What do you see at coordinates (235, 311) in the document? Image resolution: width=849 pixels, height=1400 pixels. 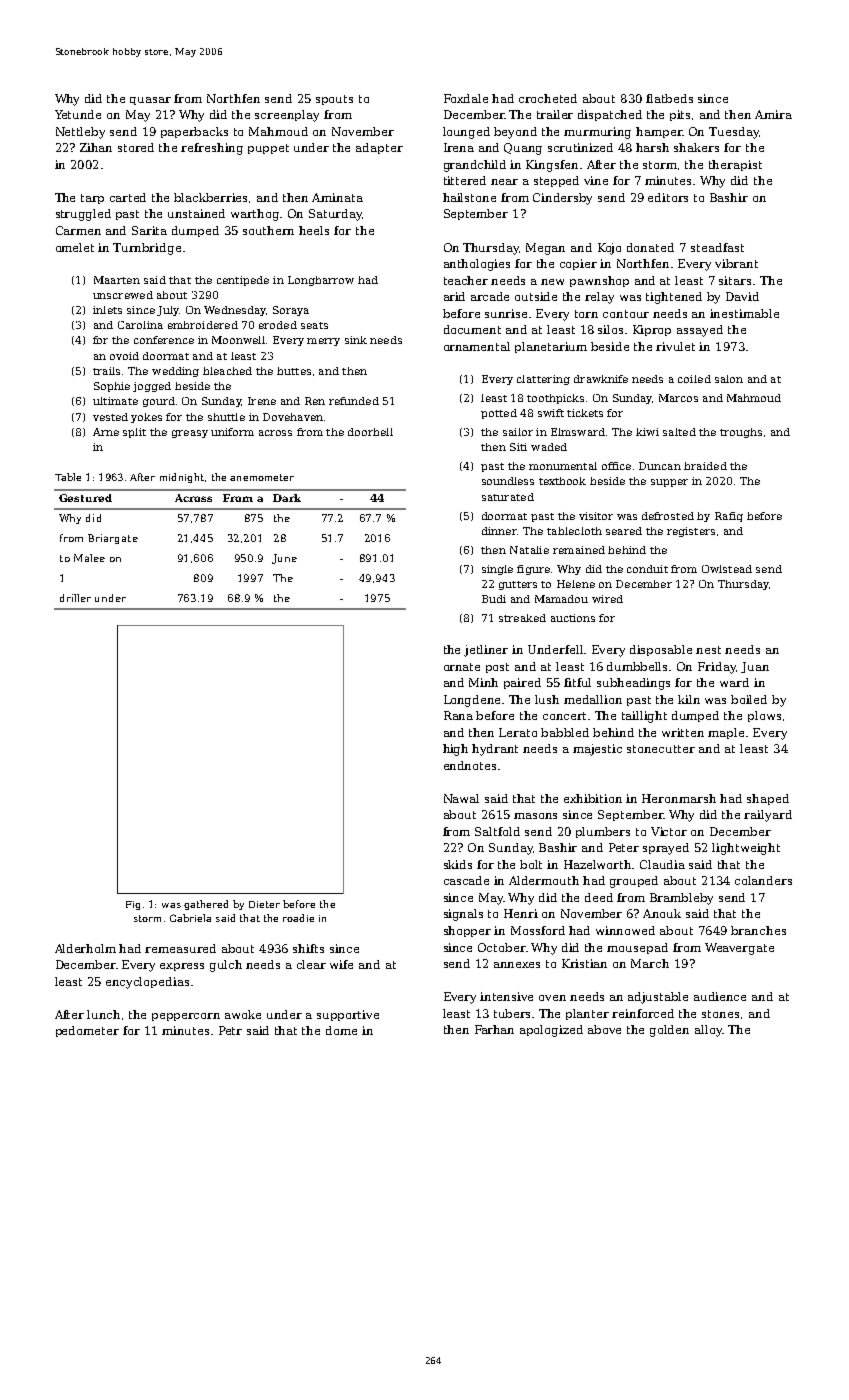 I see `Wednesday` at bounding box center [235, 311].
